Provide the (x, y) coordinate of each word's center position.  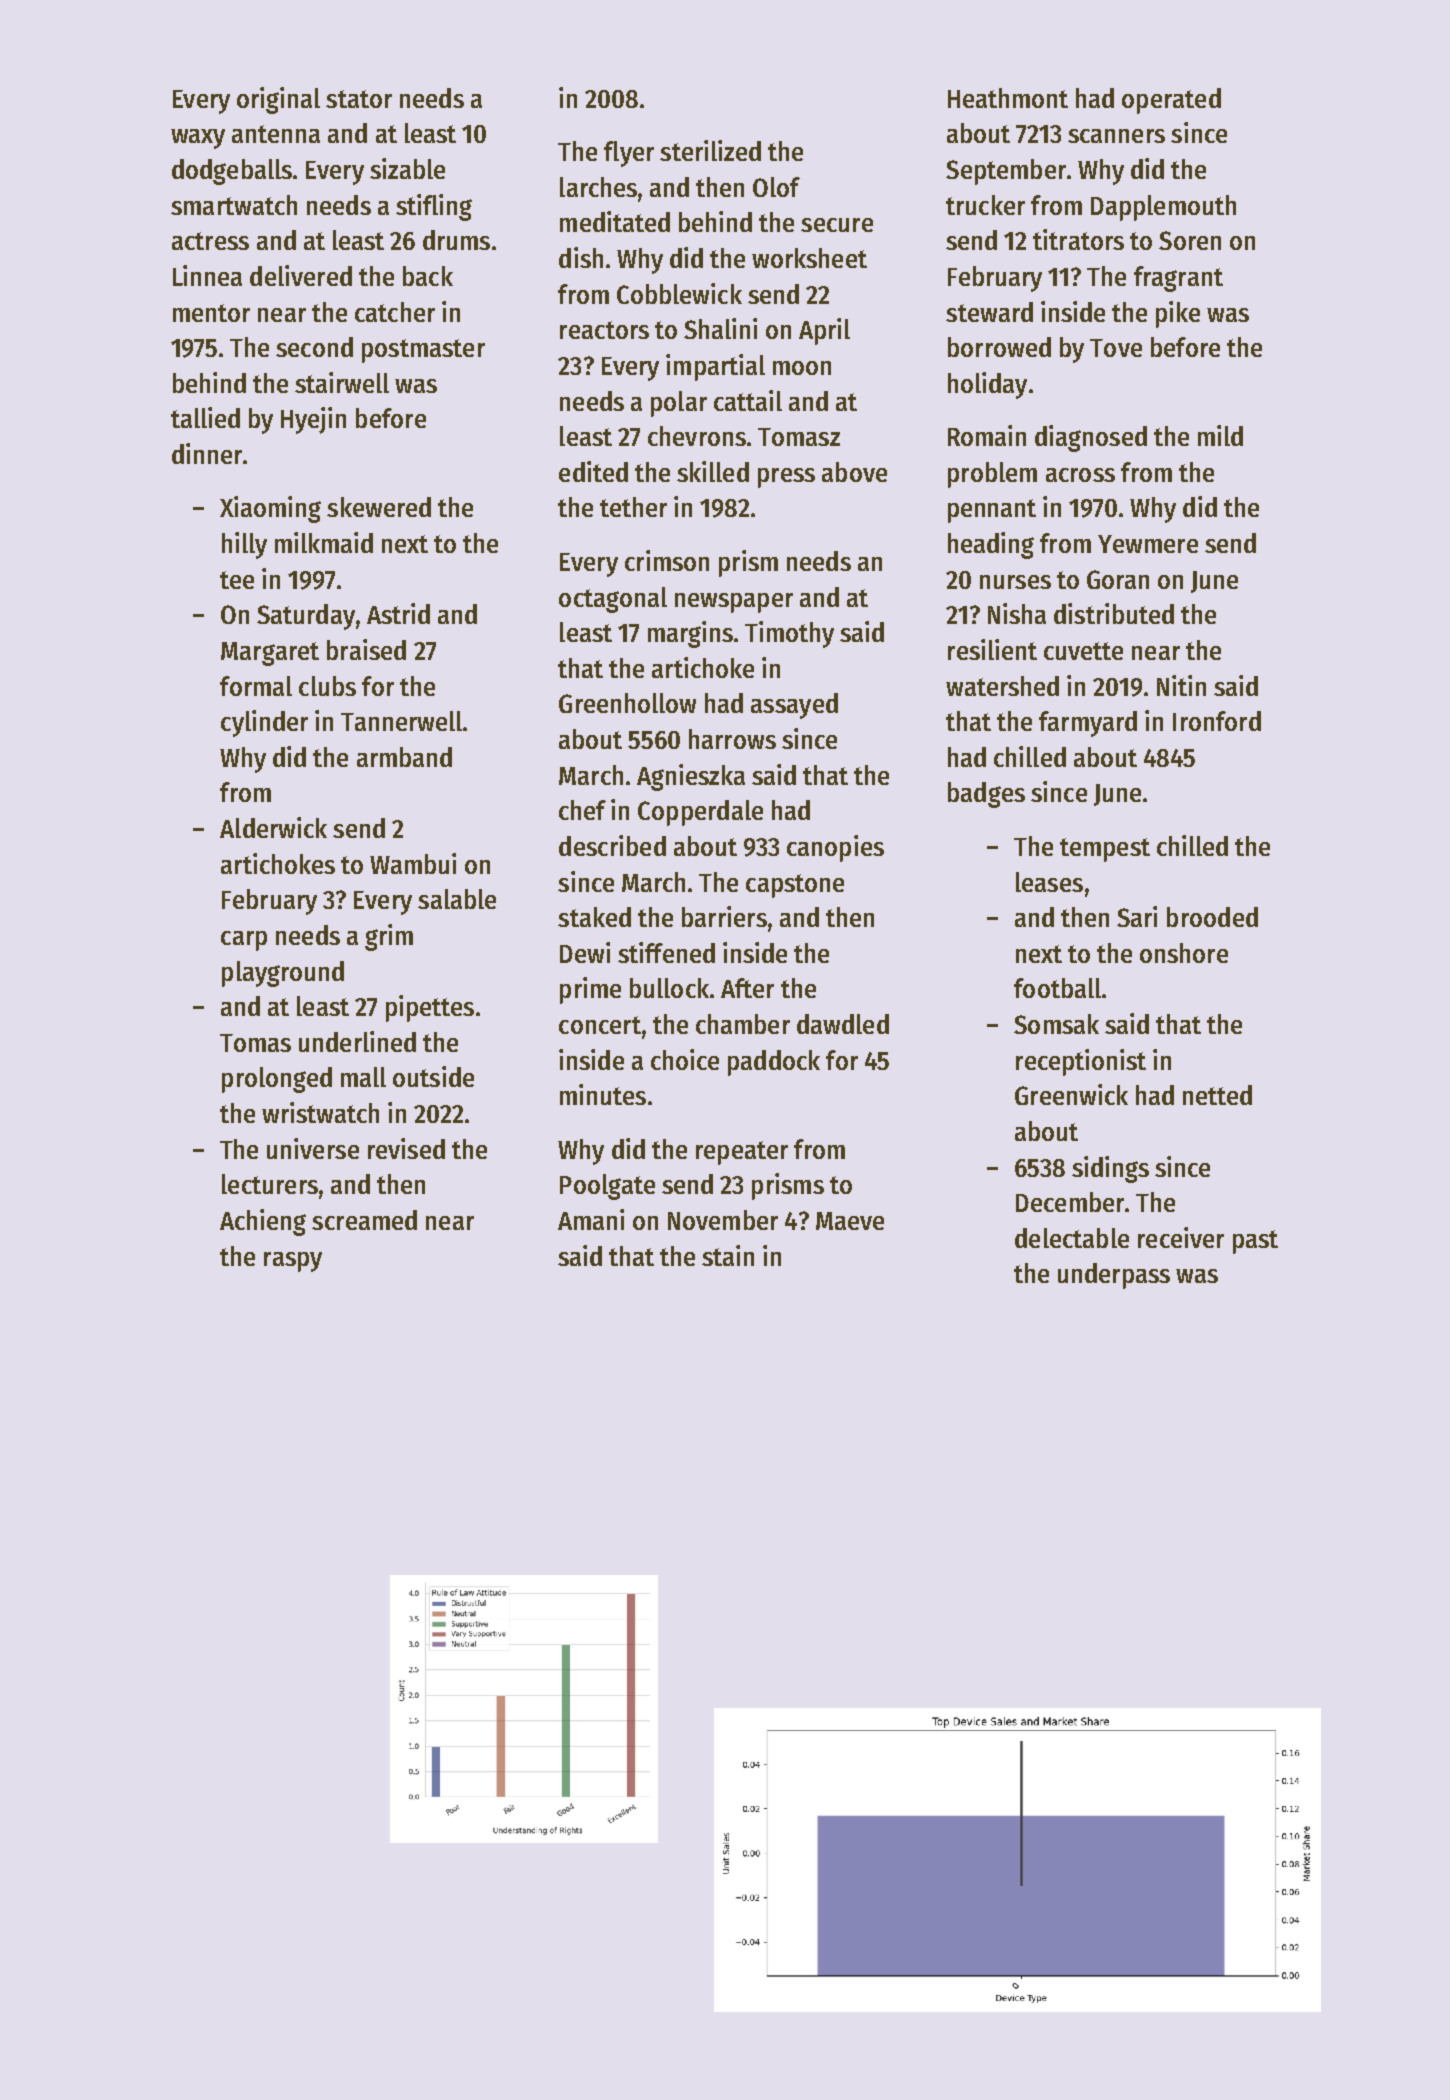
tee (237, 580)
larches (598, 187)
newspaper (734, 603)
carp (244, 941)
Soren (1190, 240)
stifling (434, 207)
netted (1217, 1095)
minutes (603, 1094)
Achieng (263, 1222)
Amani (591, 1219)
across (1080, 475)
